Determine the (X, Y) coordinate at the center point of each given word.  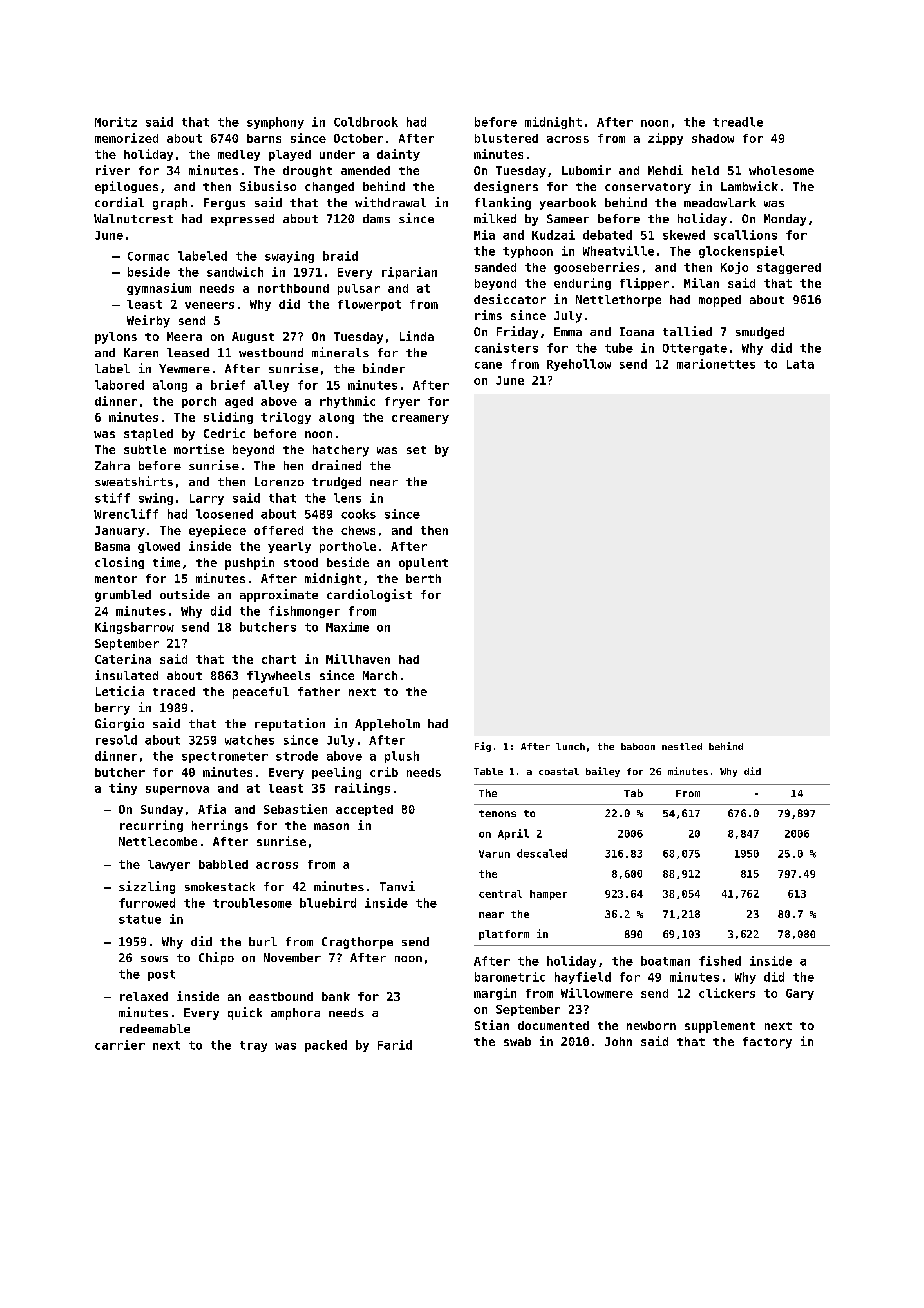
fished (720, 961)
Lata (800, 364)
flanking (503, 203)
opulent (423, 564)
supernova (177, 790)
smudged (760, 333)
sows (154, 959)
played (290, 155)
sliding (228, 418)
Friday (517, 332)
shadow (713, 138)
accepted (364, 810)
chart (279, 659)
